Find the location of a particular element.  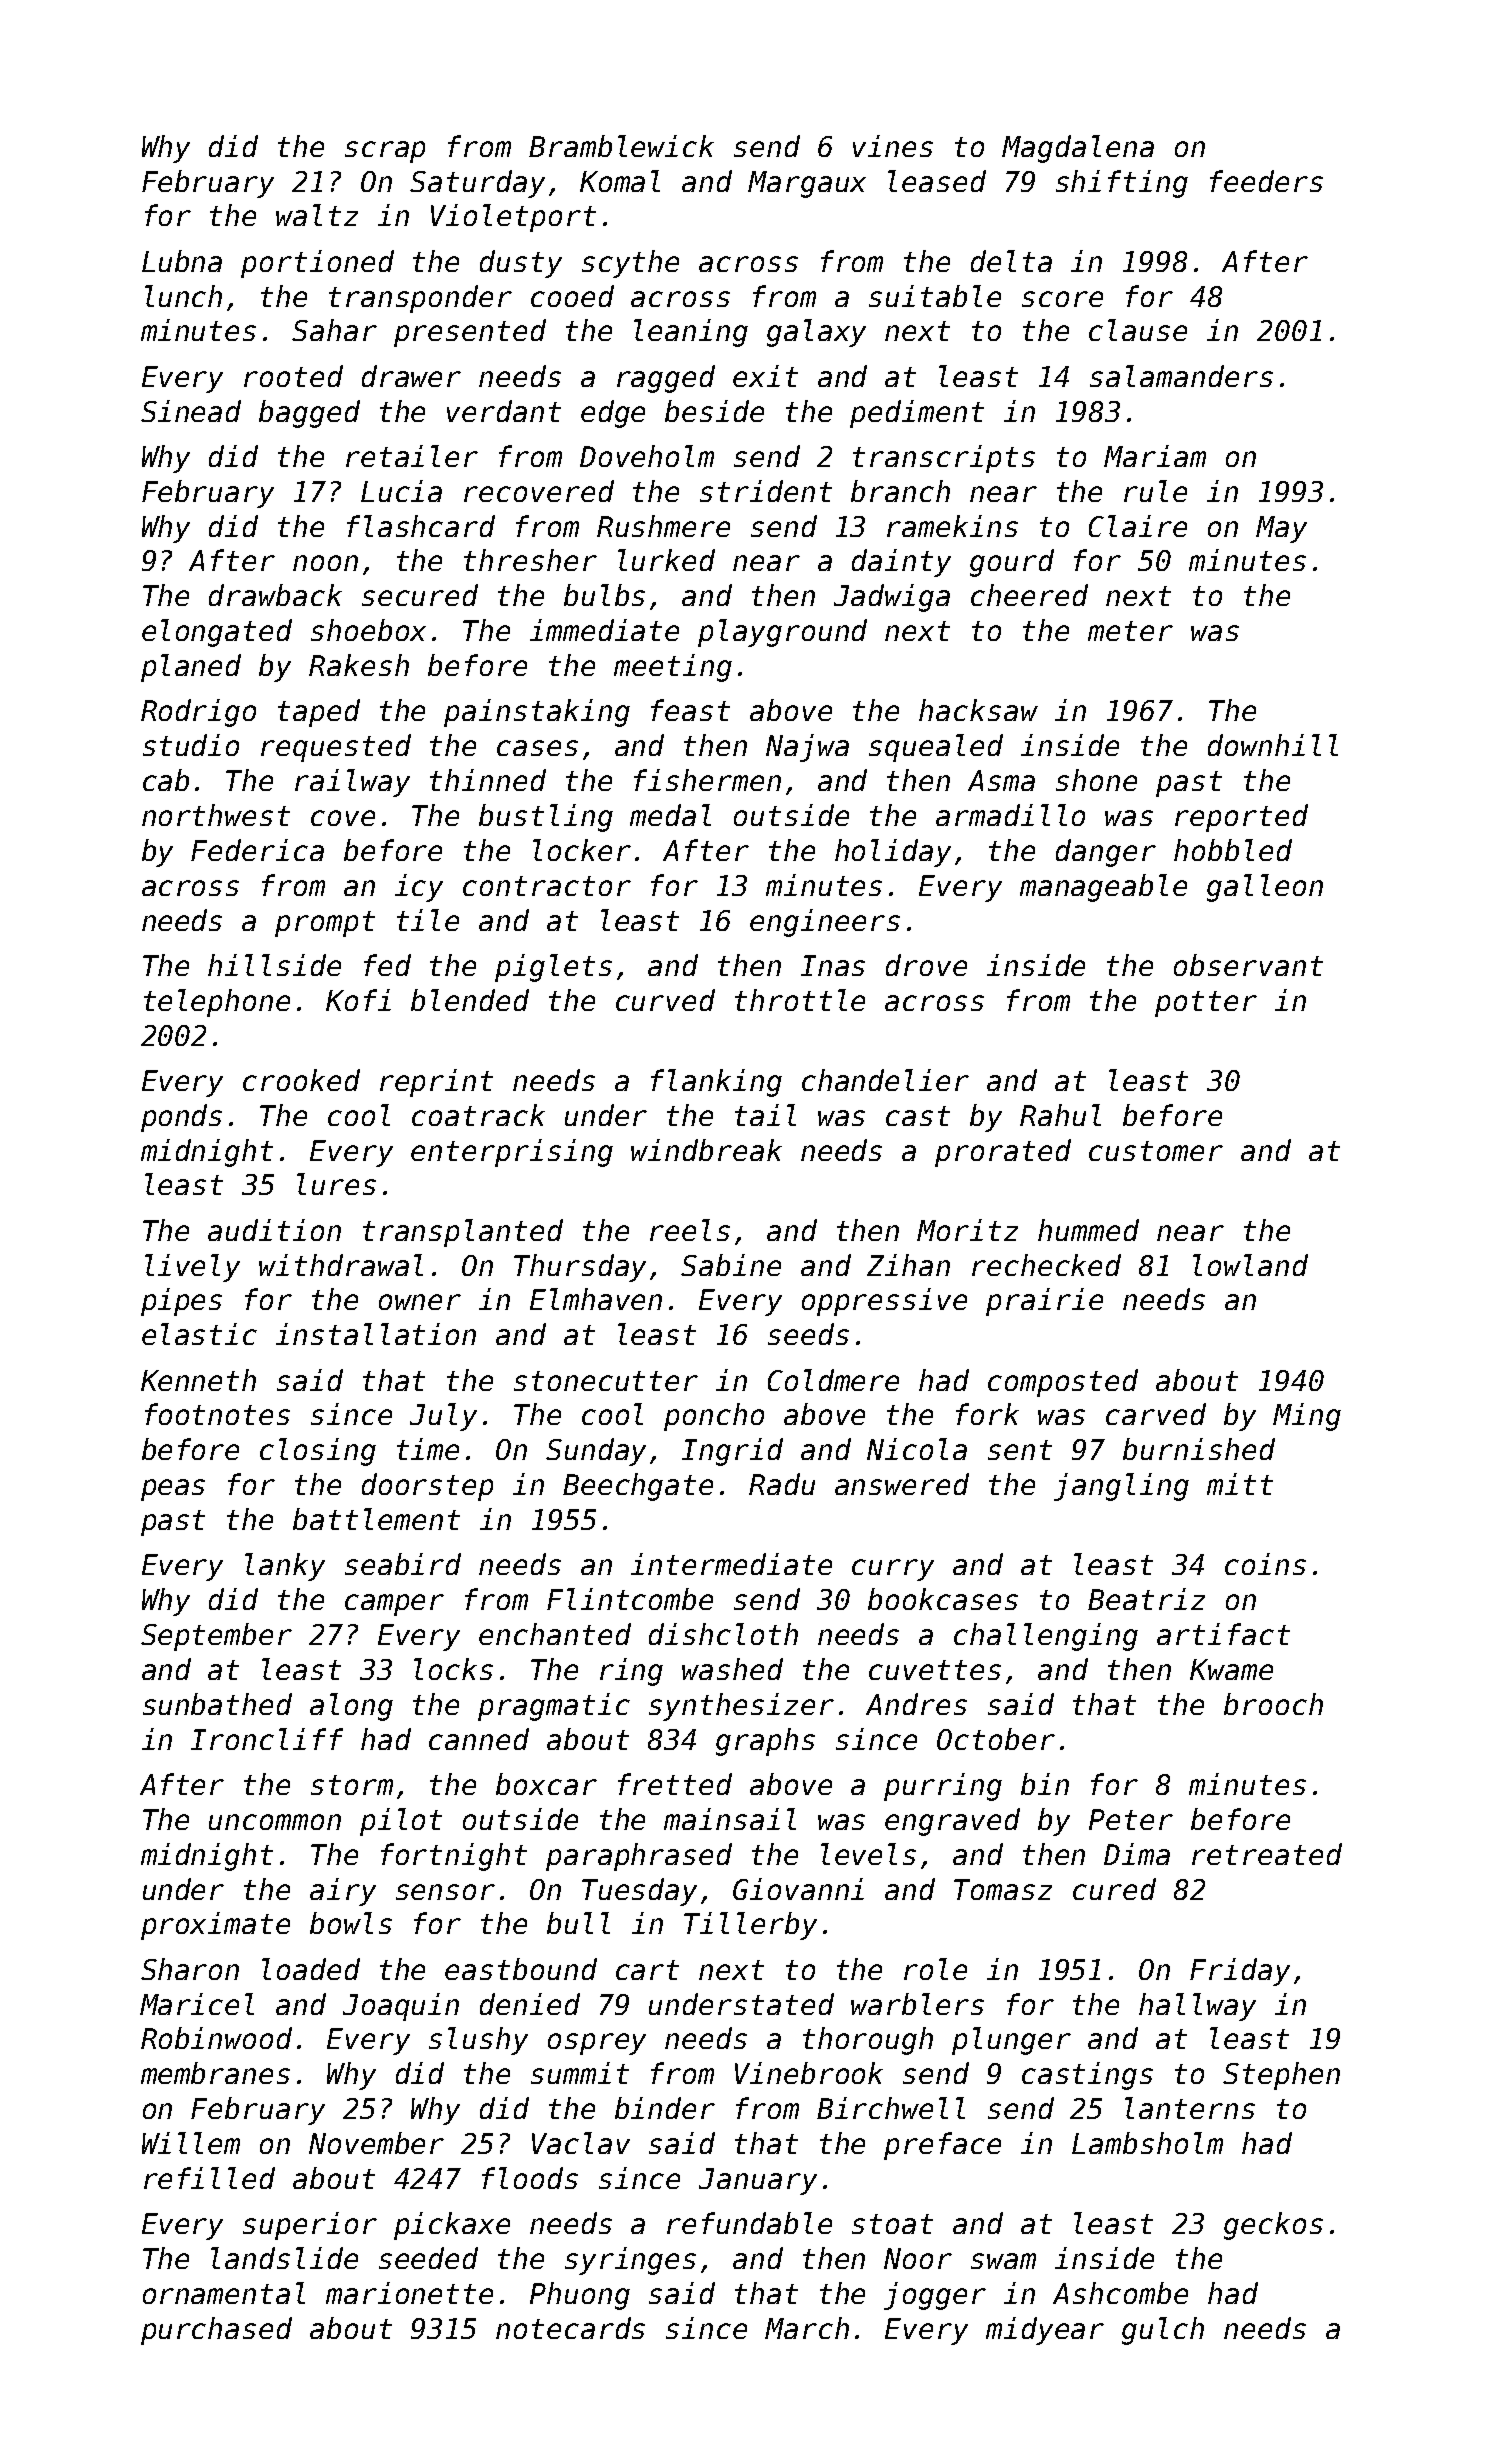

midyear is located at coordinates (1045, 2331).
